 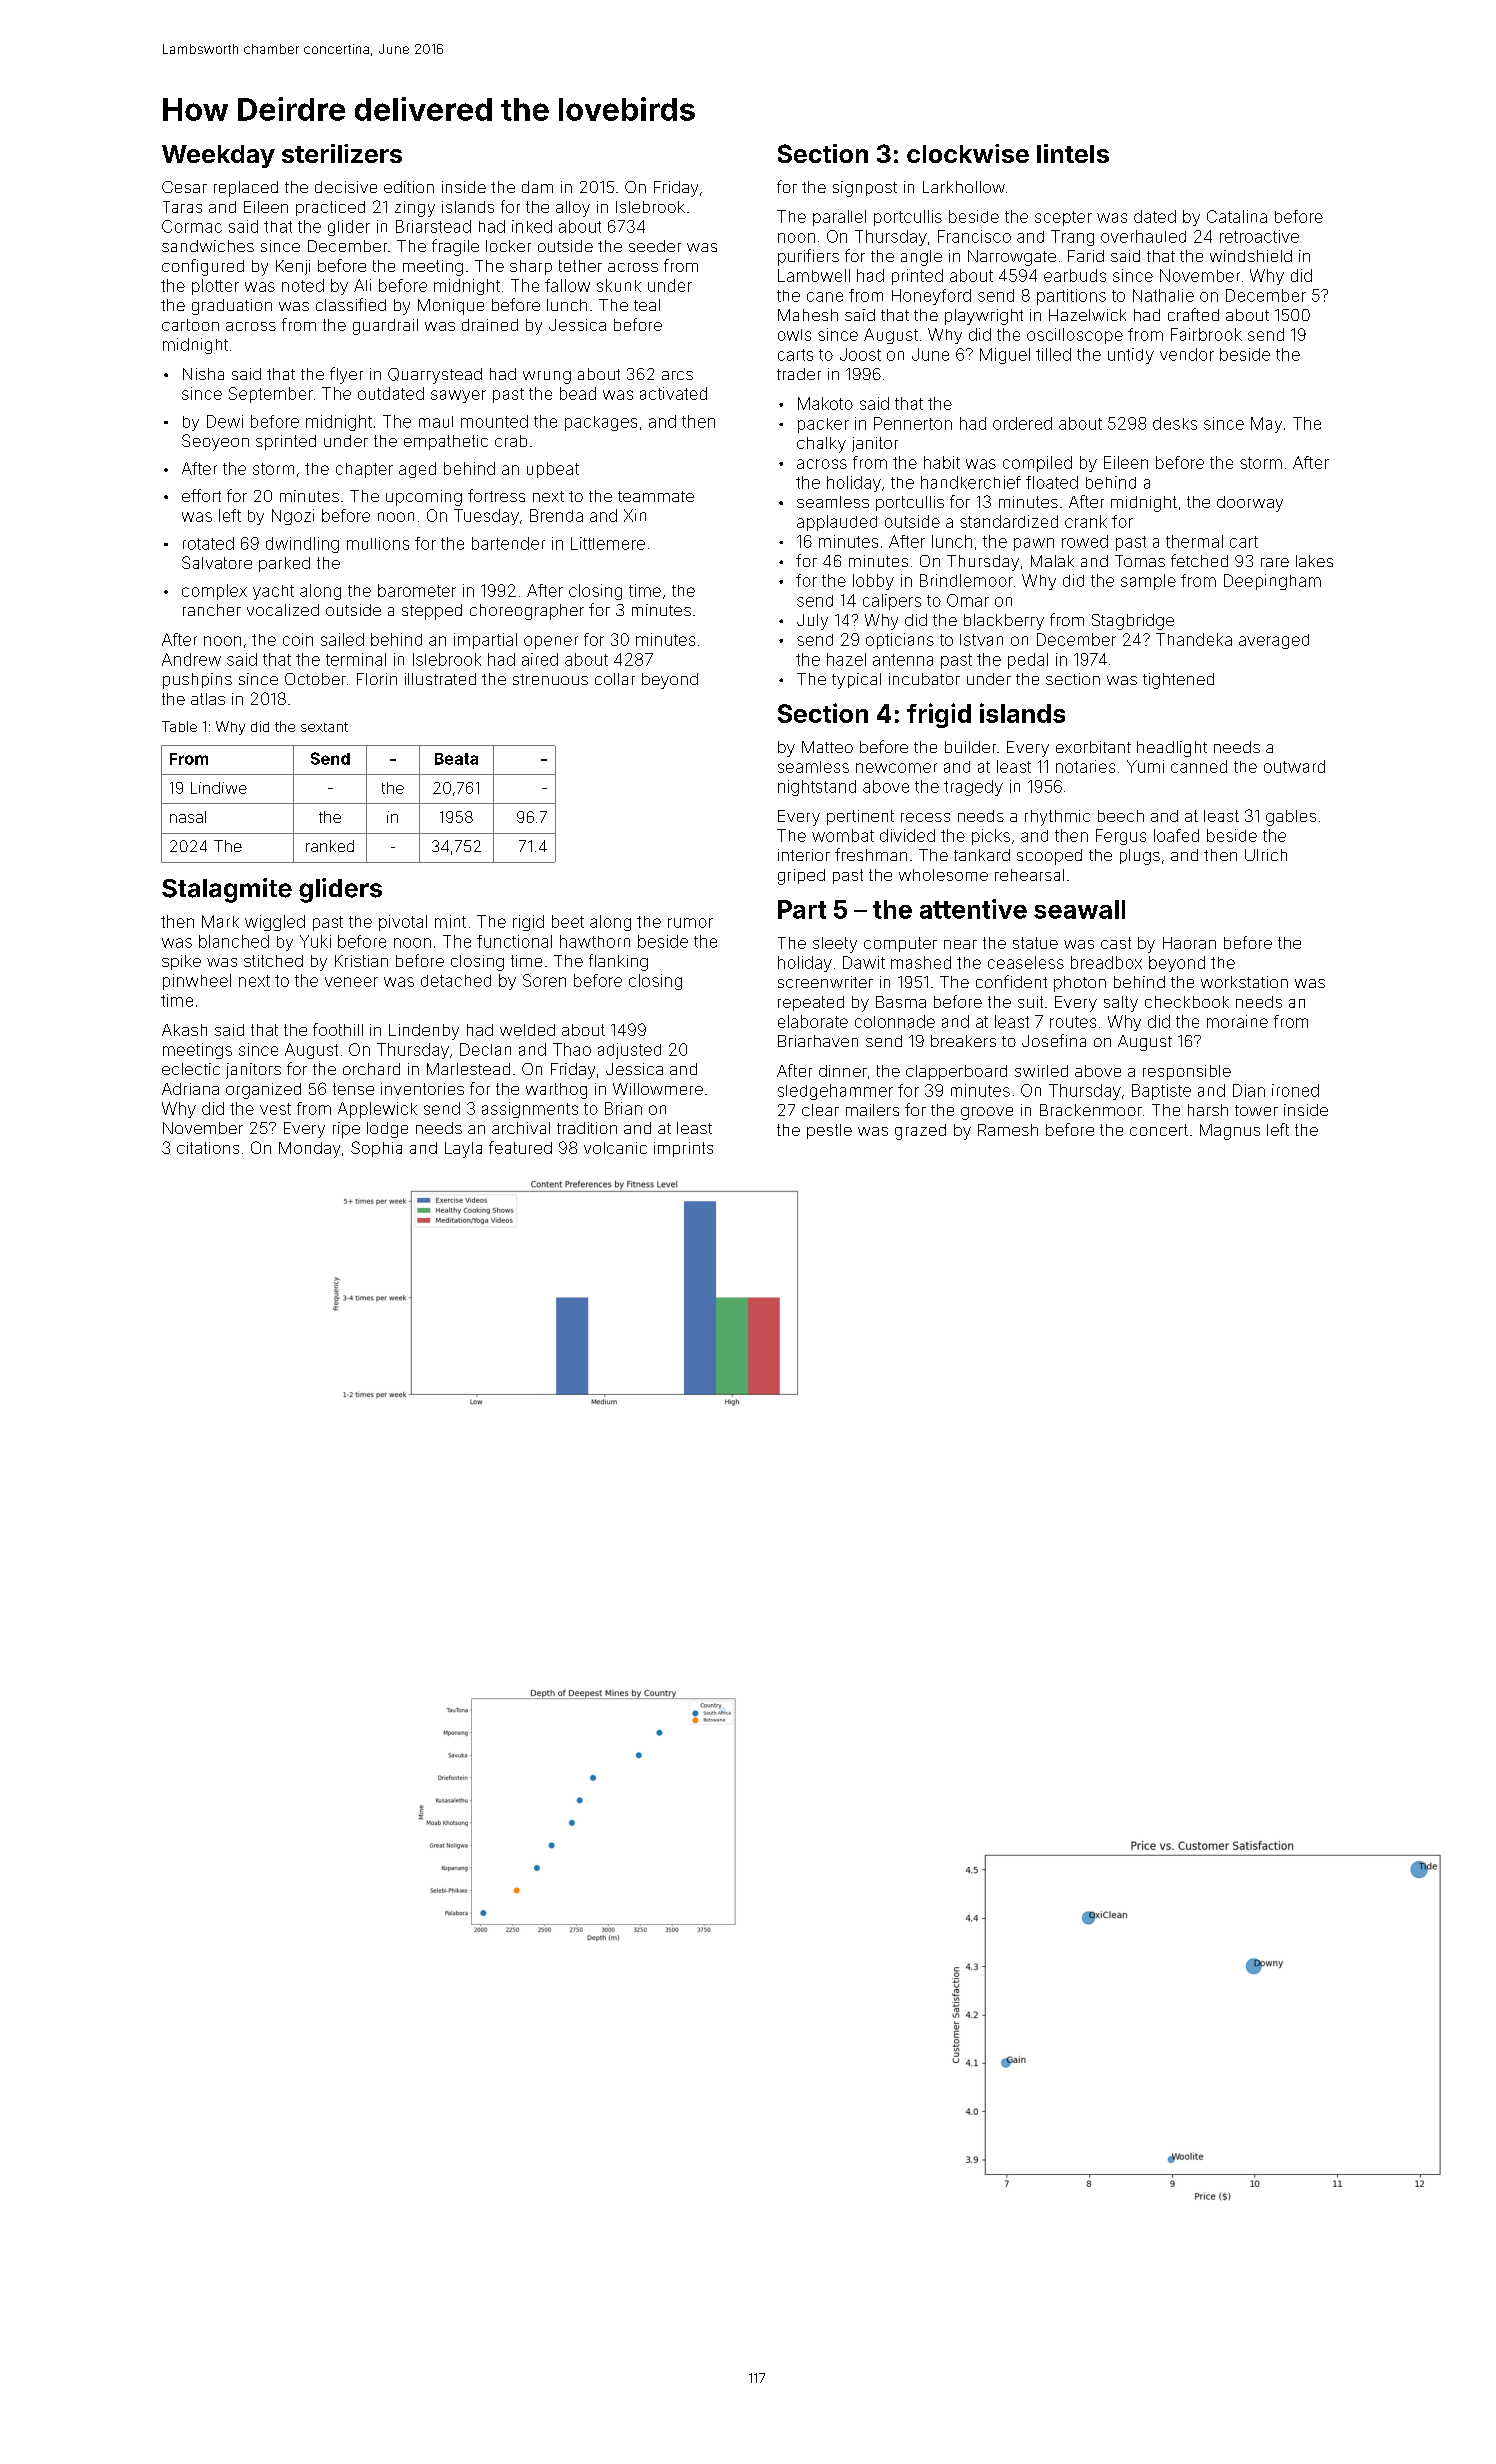 What do you see at coordinates (1206, 334) in the image?
I see `Fairbrook` at bounding box center [1206, 334].
